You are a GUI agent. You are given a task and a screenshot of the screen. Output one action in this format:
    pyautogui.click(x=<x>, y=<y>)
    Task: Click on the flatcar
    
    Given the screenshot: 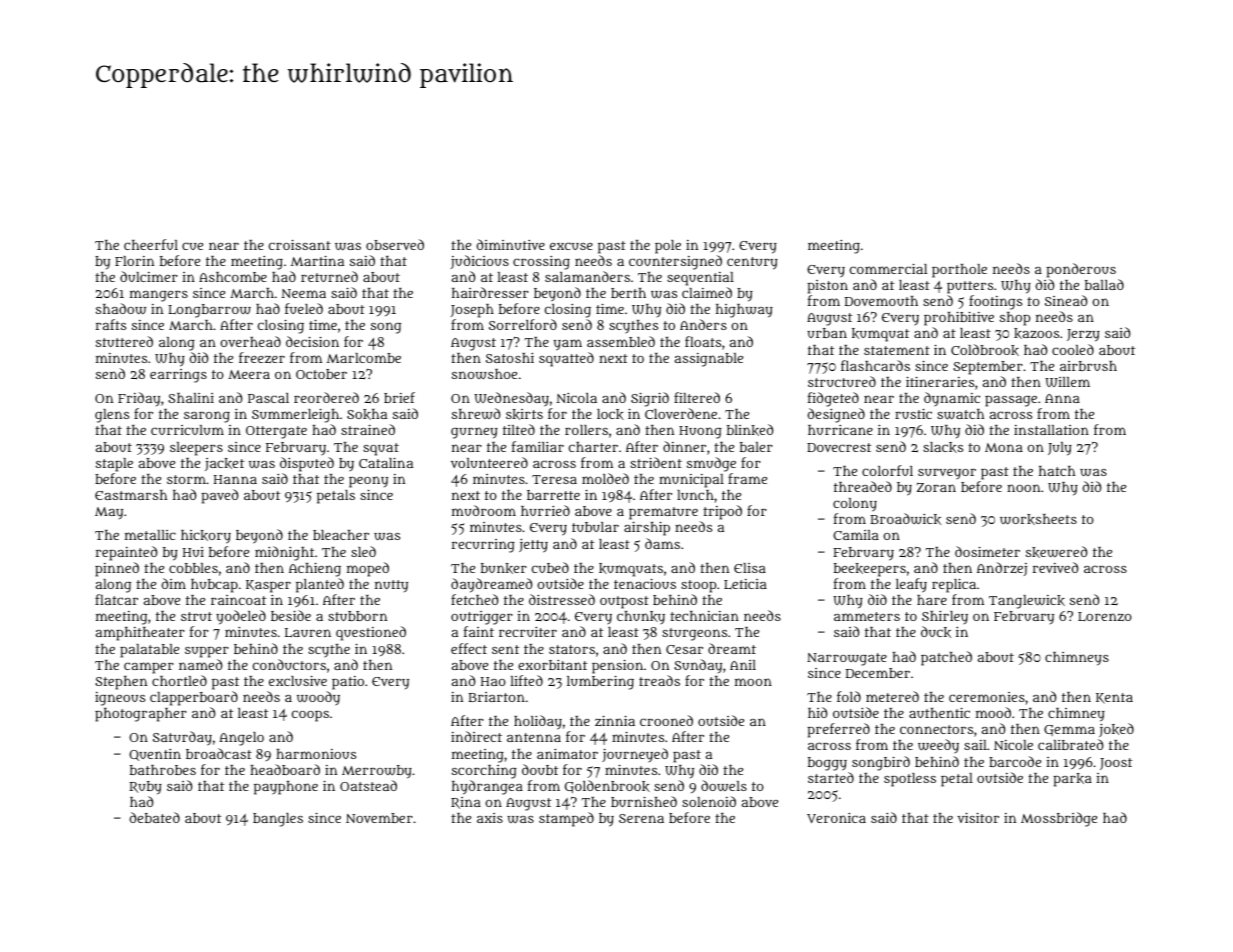 What is the action you would take?
    pyautogui.click(x=116, y=599)
